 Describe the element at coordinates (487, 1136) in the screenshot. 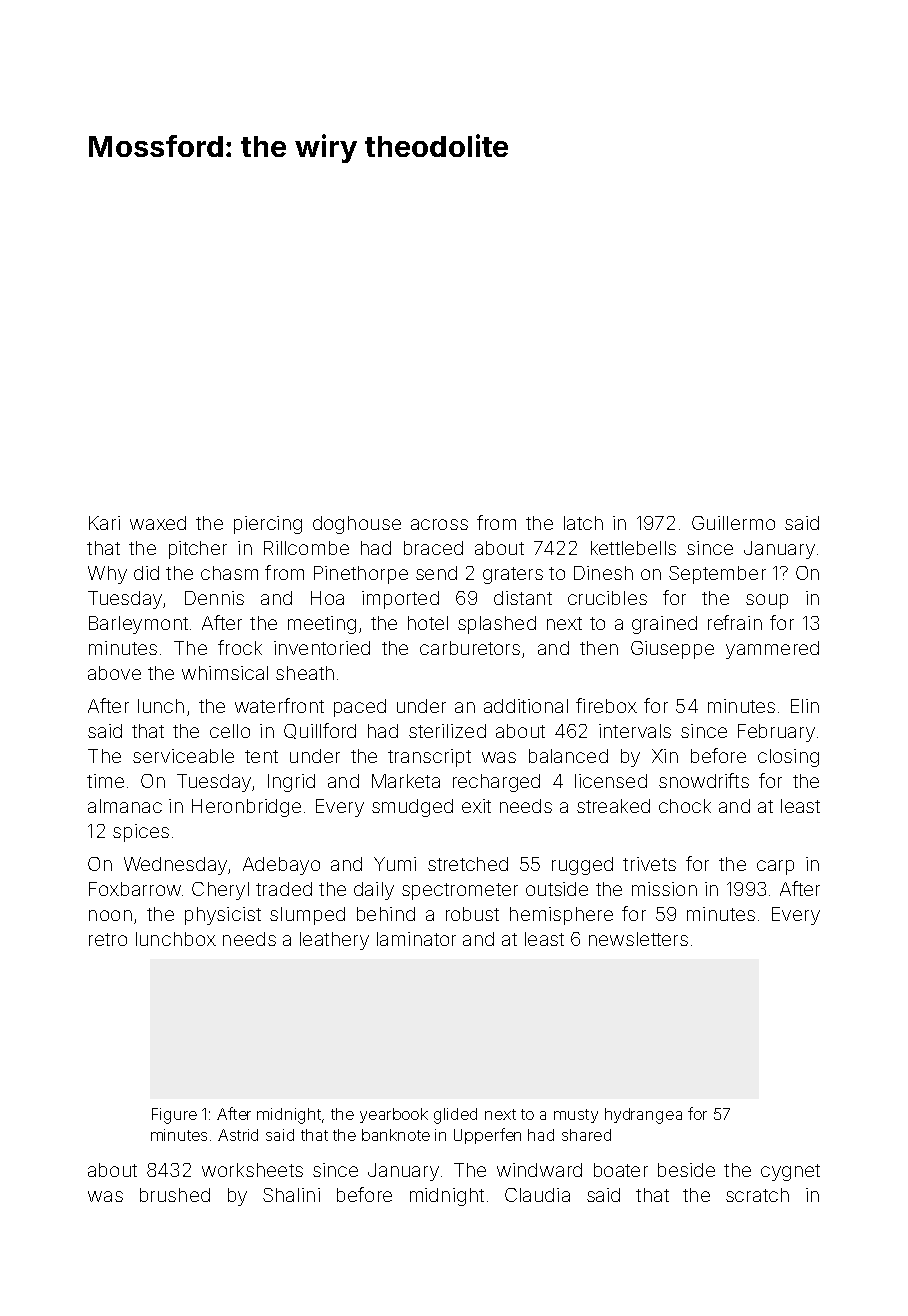

I see `Upperfen` at that location.
